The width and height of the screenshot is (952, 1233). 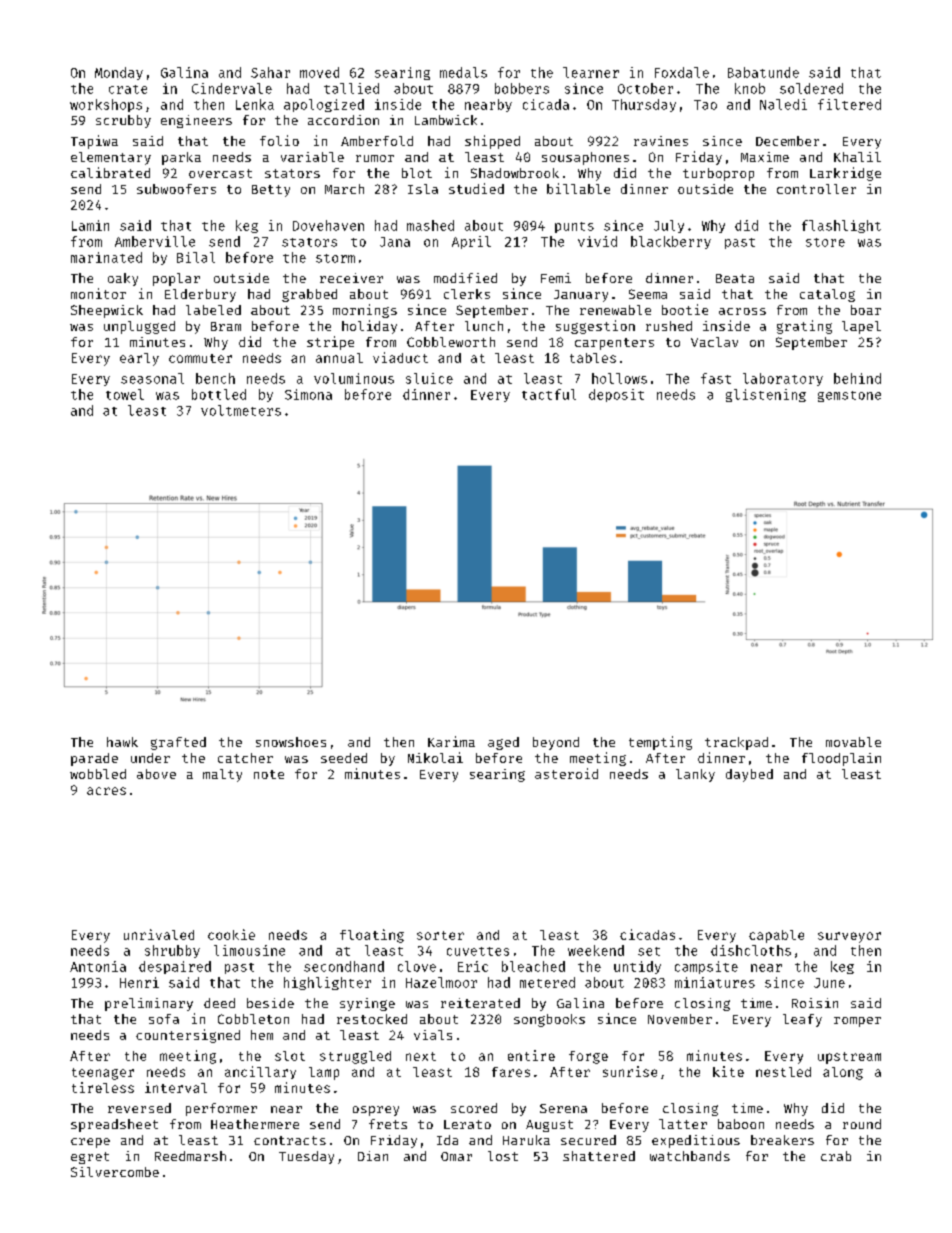 I want to click on medals, so click(x=463, y=72).
